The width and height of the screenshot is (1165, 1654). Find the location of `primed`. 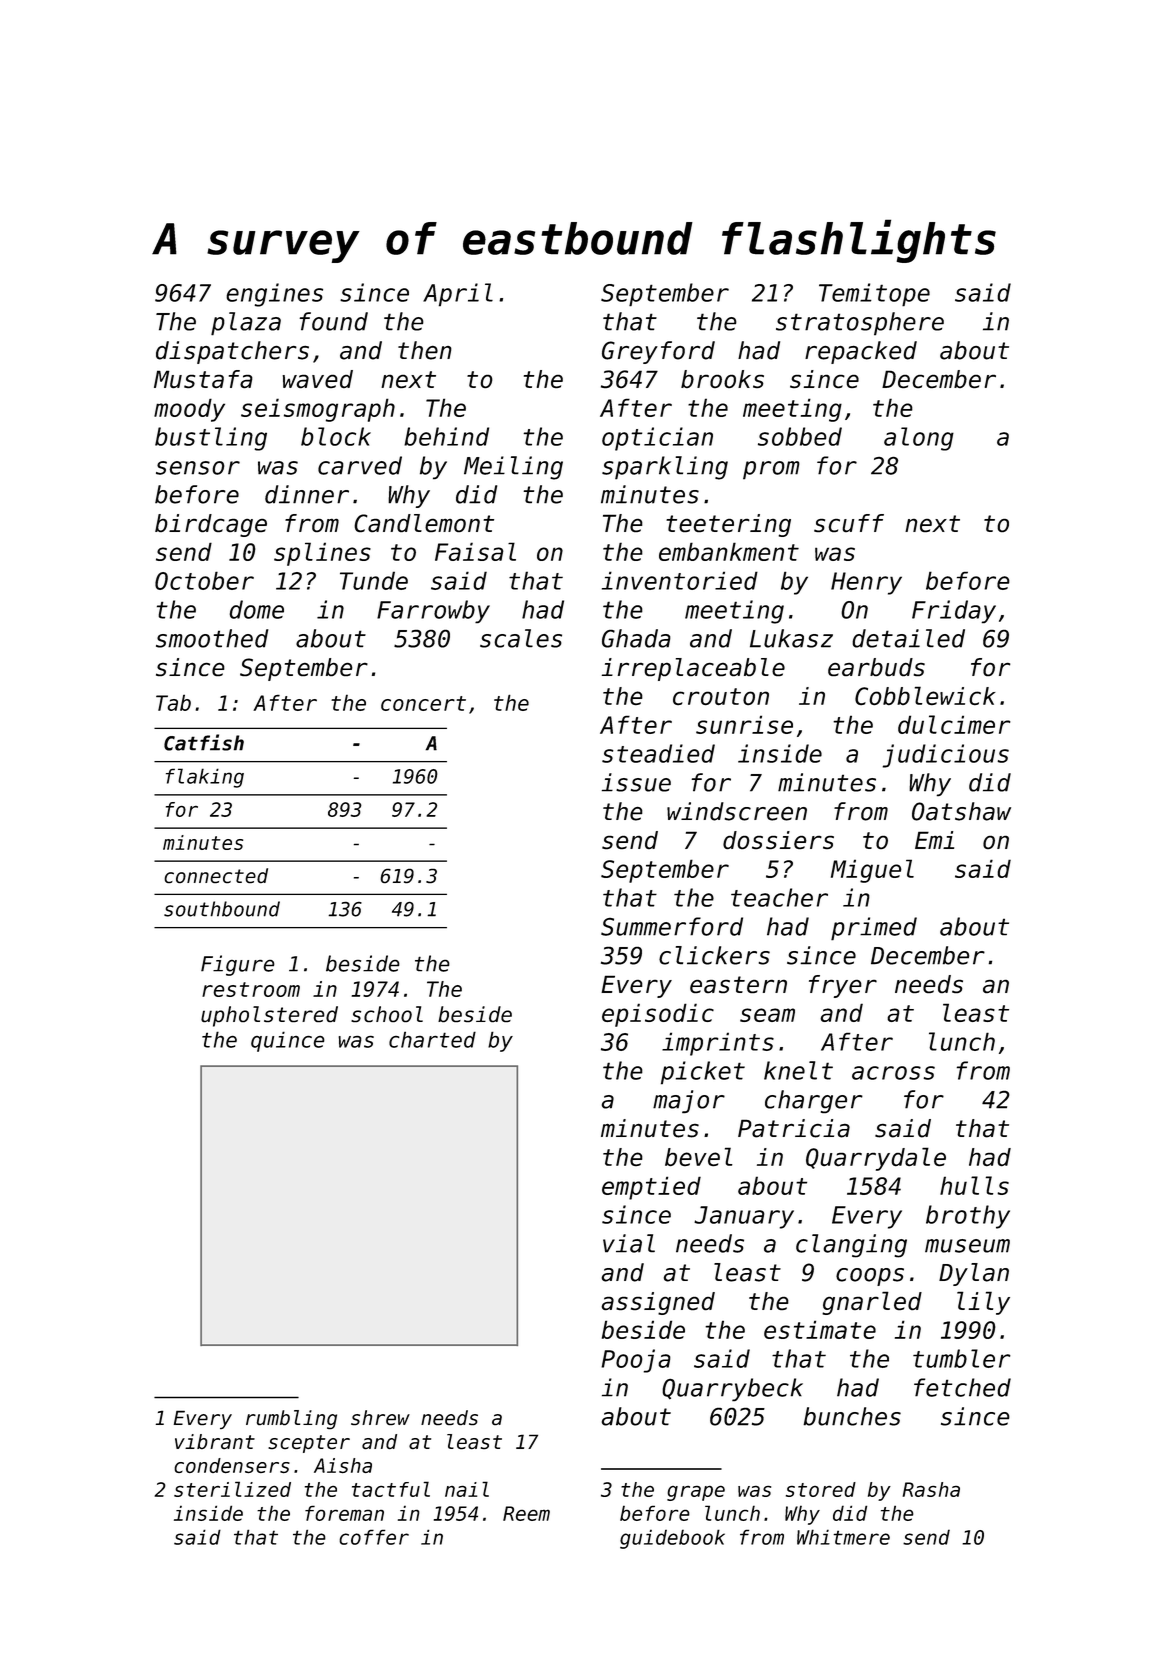

primed is located at coordinates (874, 929).
